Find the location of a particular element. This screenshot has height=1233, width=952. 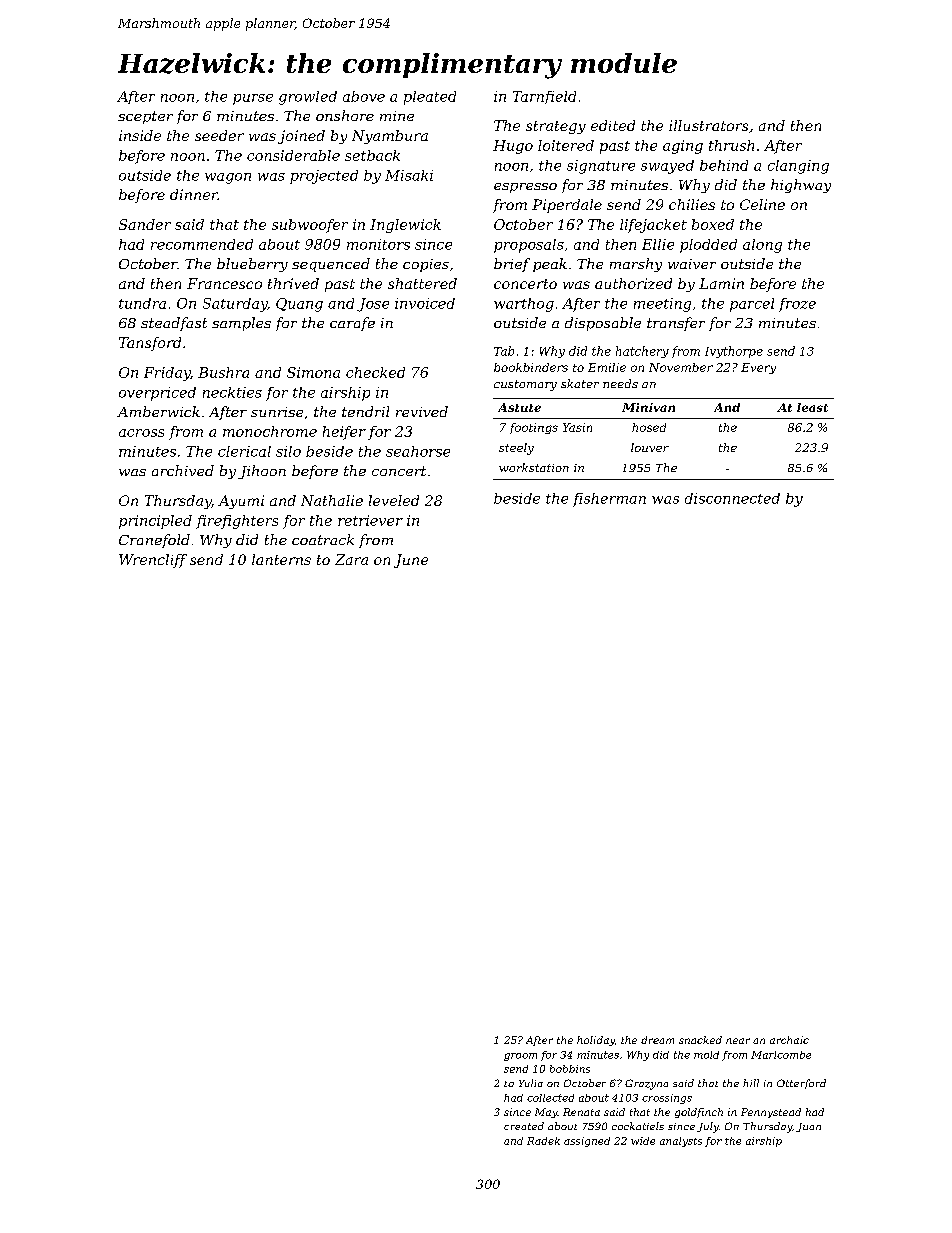

created is located at coordinates (524, 1126).
